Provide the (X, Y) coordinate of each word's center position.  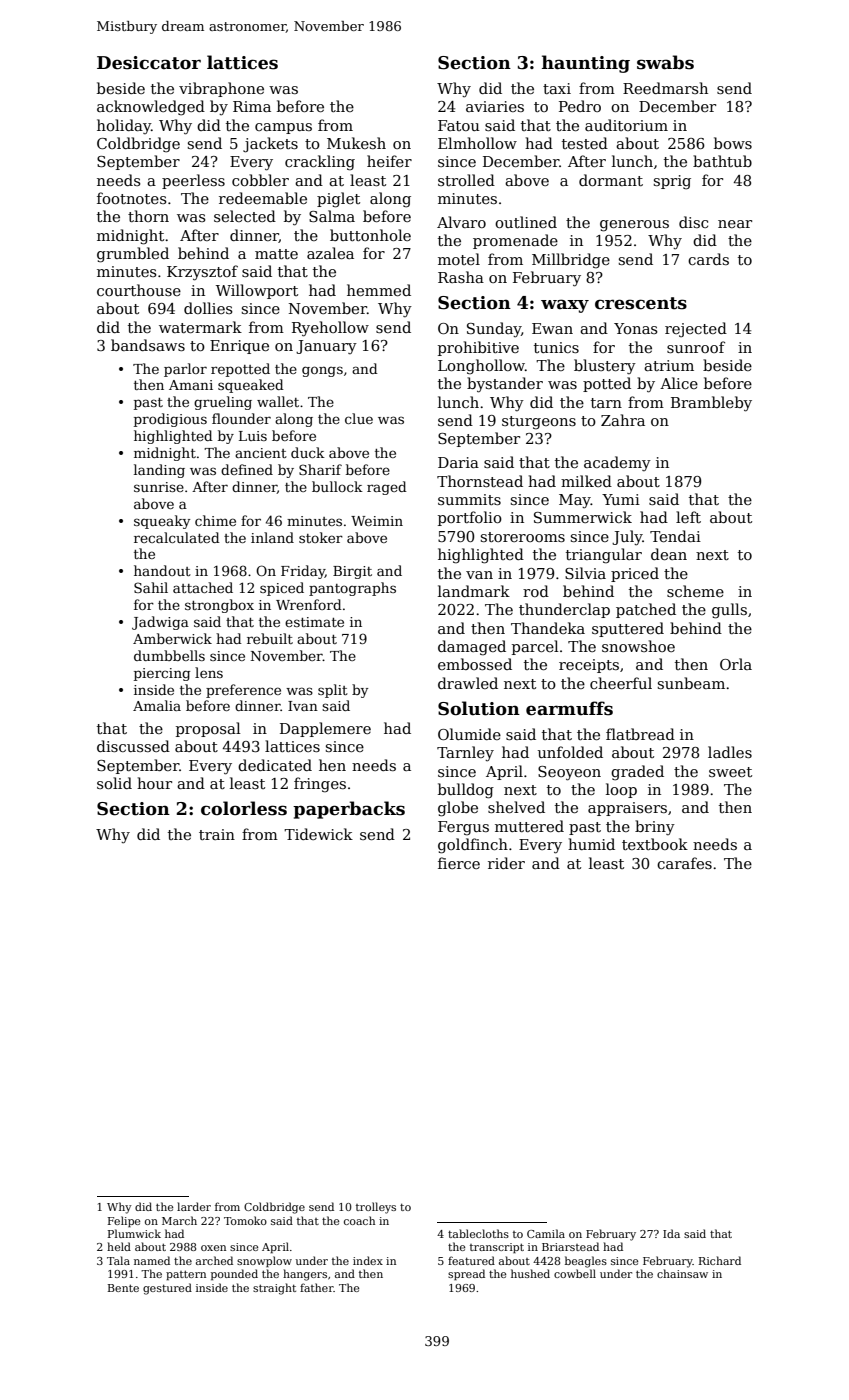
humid (591, 844)
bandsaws (148, 345)
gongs (322, 371)
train (217, 834)
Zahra (623, 420)
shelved (516, 807)
